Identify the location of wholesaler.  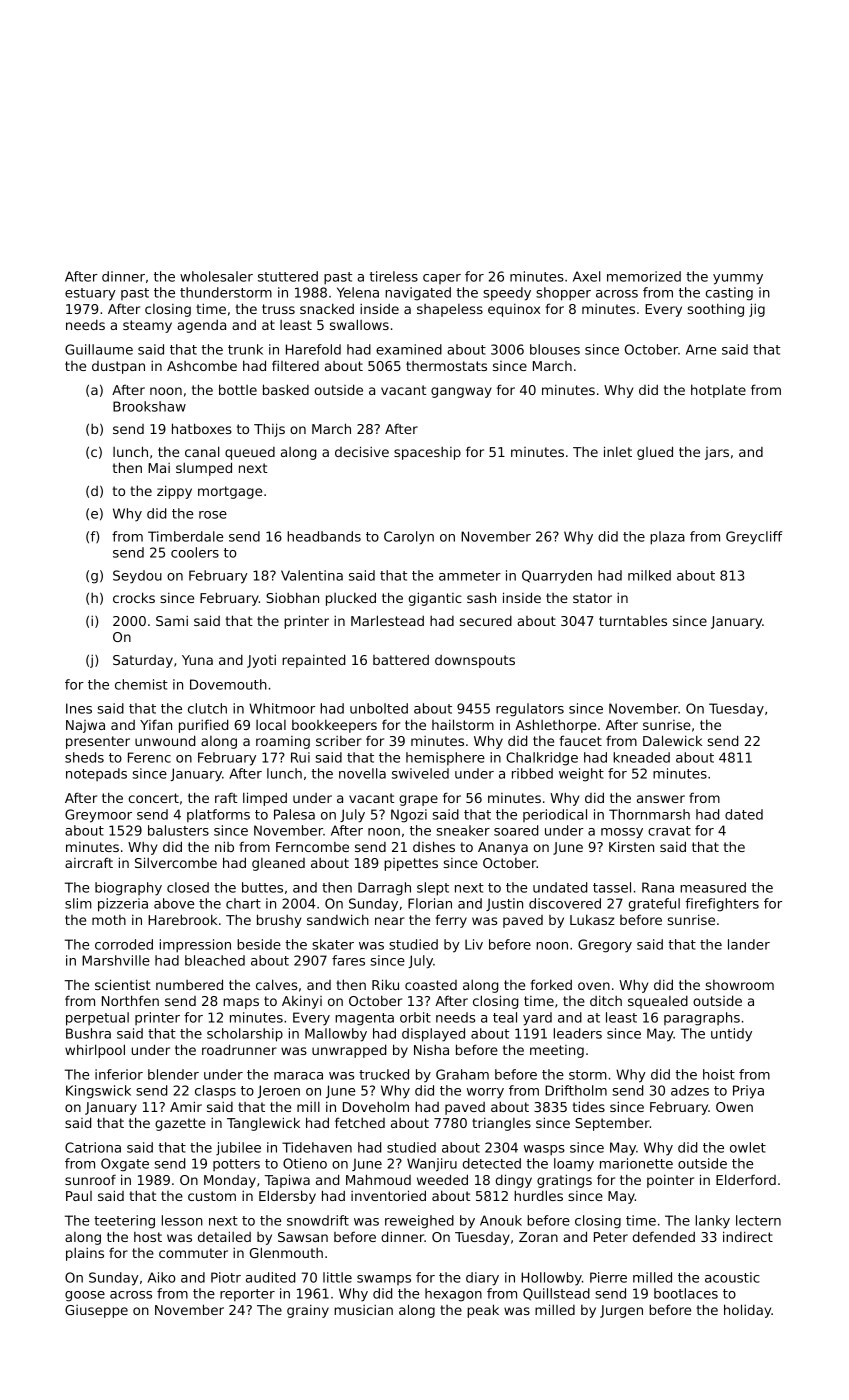
(216, 276).
